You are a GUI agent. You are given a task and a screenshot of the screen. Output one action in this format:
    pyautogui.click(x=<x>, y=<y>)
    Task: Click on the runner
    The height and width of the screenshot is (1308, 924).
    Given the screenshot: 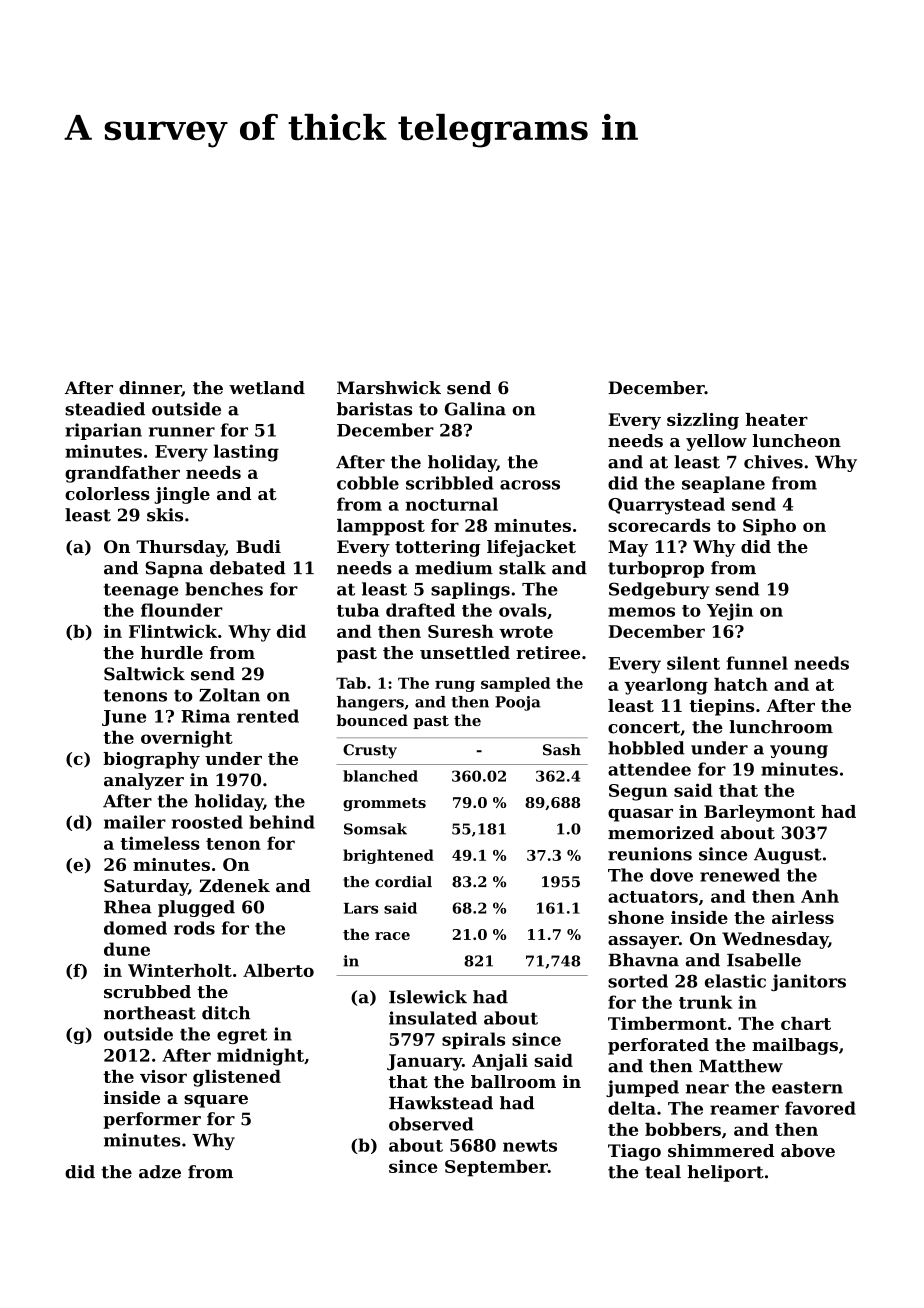 What is the action you would take?
    pyautogui.click(x=182, y=432)
